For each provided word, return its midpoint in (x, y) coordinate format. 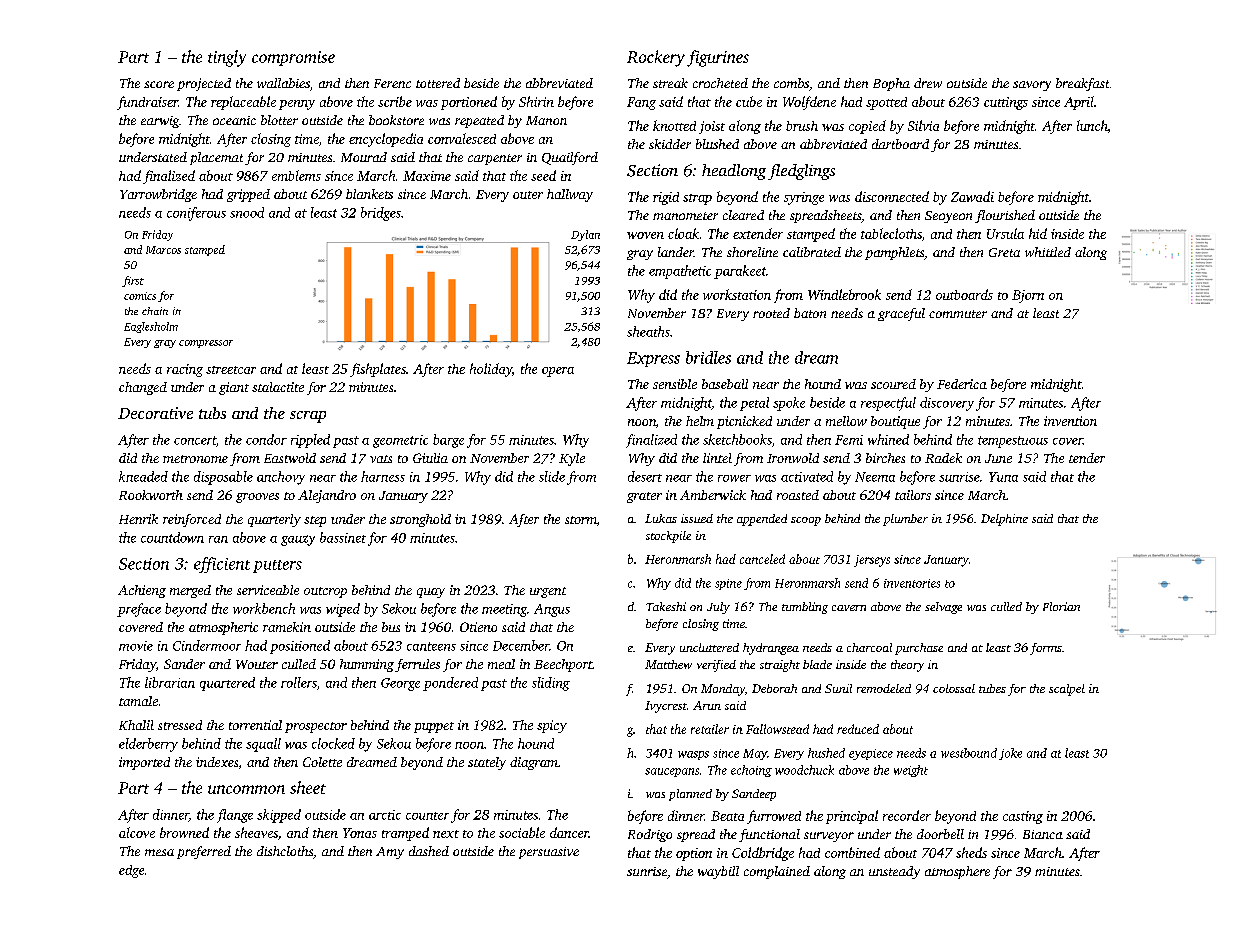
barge (448, 441)
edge (131, 871)
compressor (206, 344)
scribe (395, 101)
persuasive (549, 853)
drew (928, 83)
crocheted (720, 83)
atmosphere (957, 872)
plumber (905, 520)
